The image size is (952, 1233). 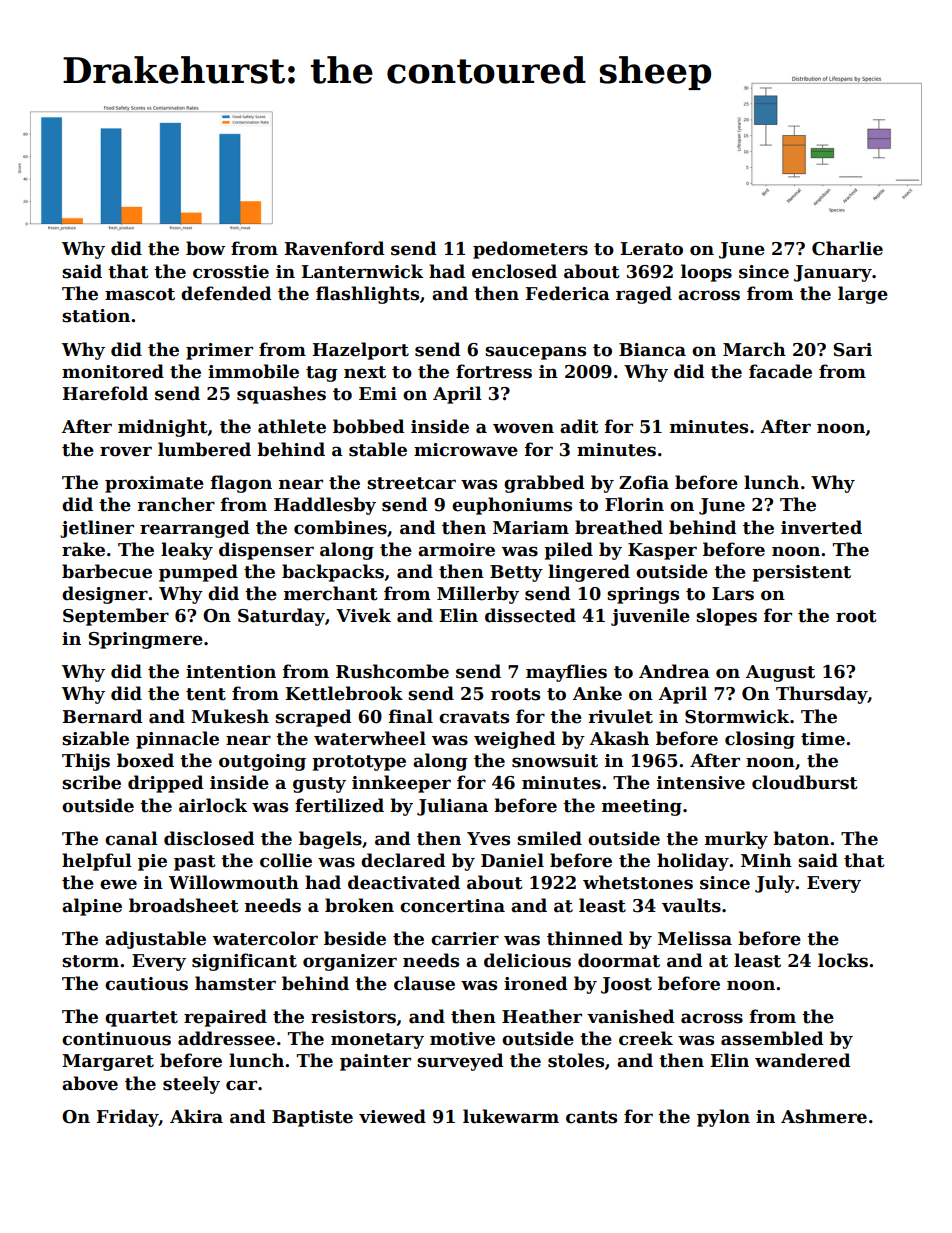 What do you see at coordinates (530, 250) in the image?
I see `pedometers` at bounding box center [530, 250].
